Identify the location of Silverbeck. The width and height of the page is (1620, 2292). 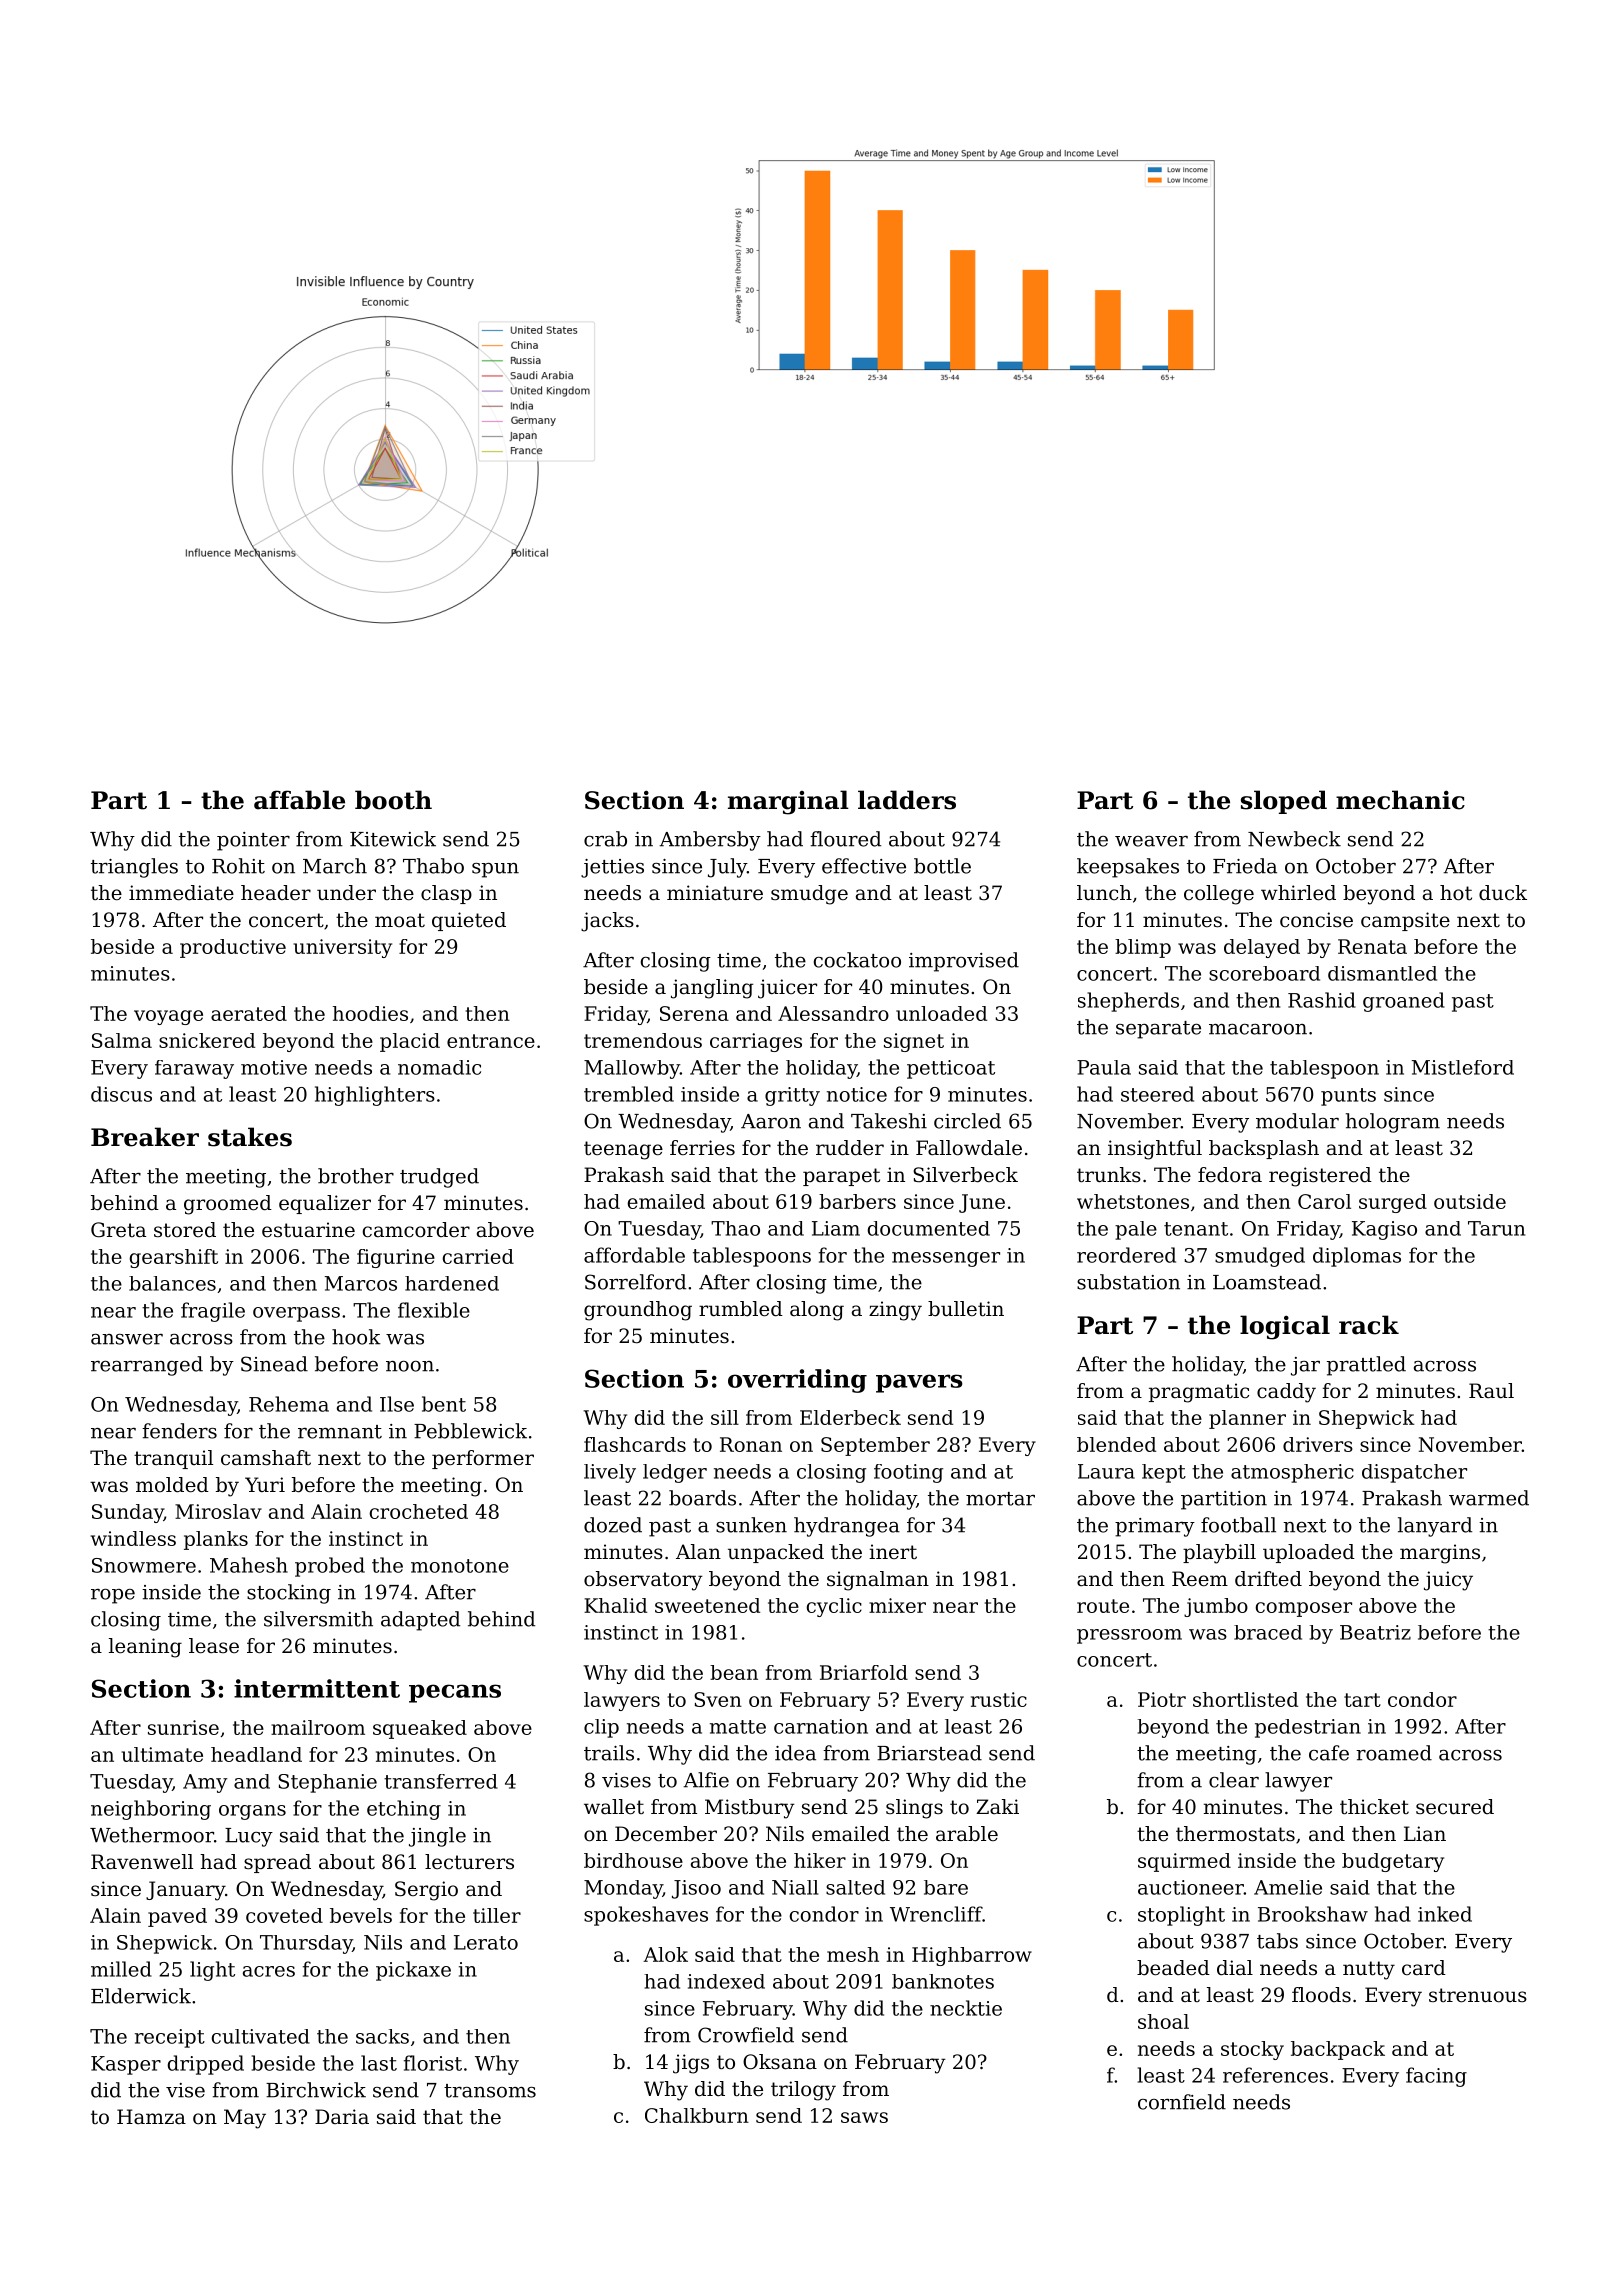
(965, 1175).
